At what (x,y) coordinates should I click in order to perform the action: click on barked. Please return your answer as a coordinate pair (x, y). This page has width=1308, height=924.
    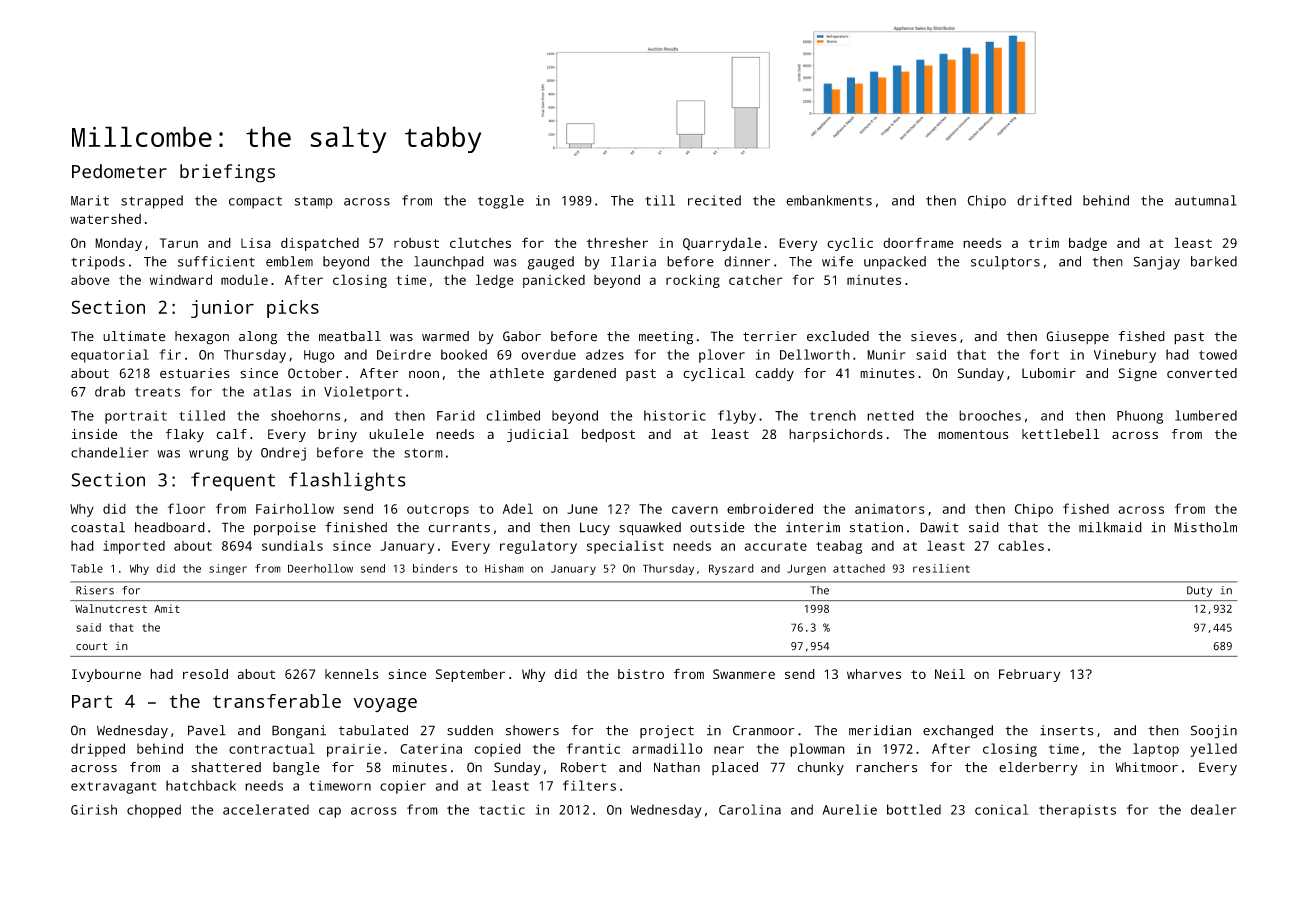
    Looking at the image, I should click on (1214, 261).
